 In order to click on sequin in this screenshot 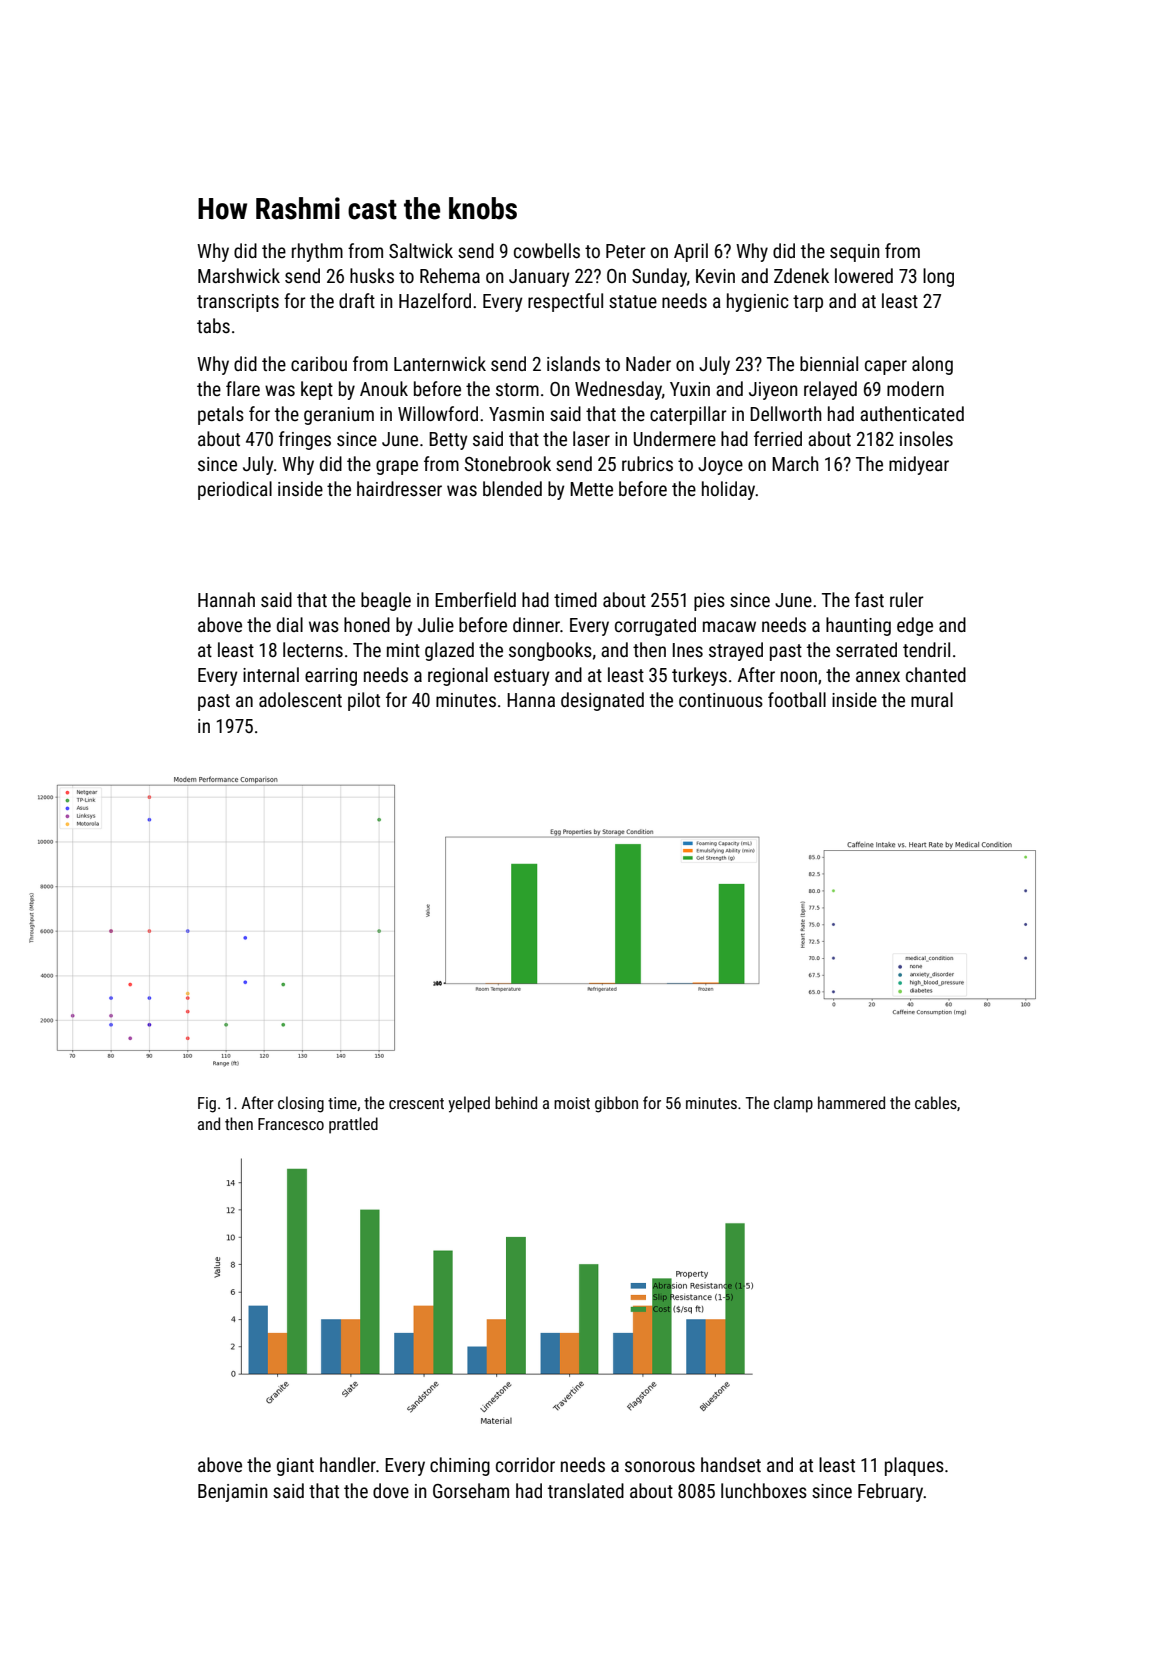, I will do `click(855, 253)`.
